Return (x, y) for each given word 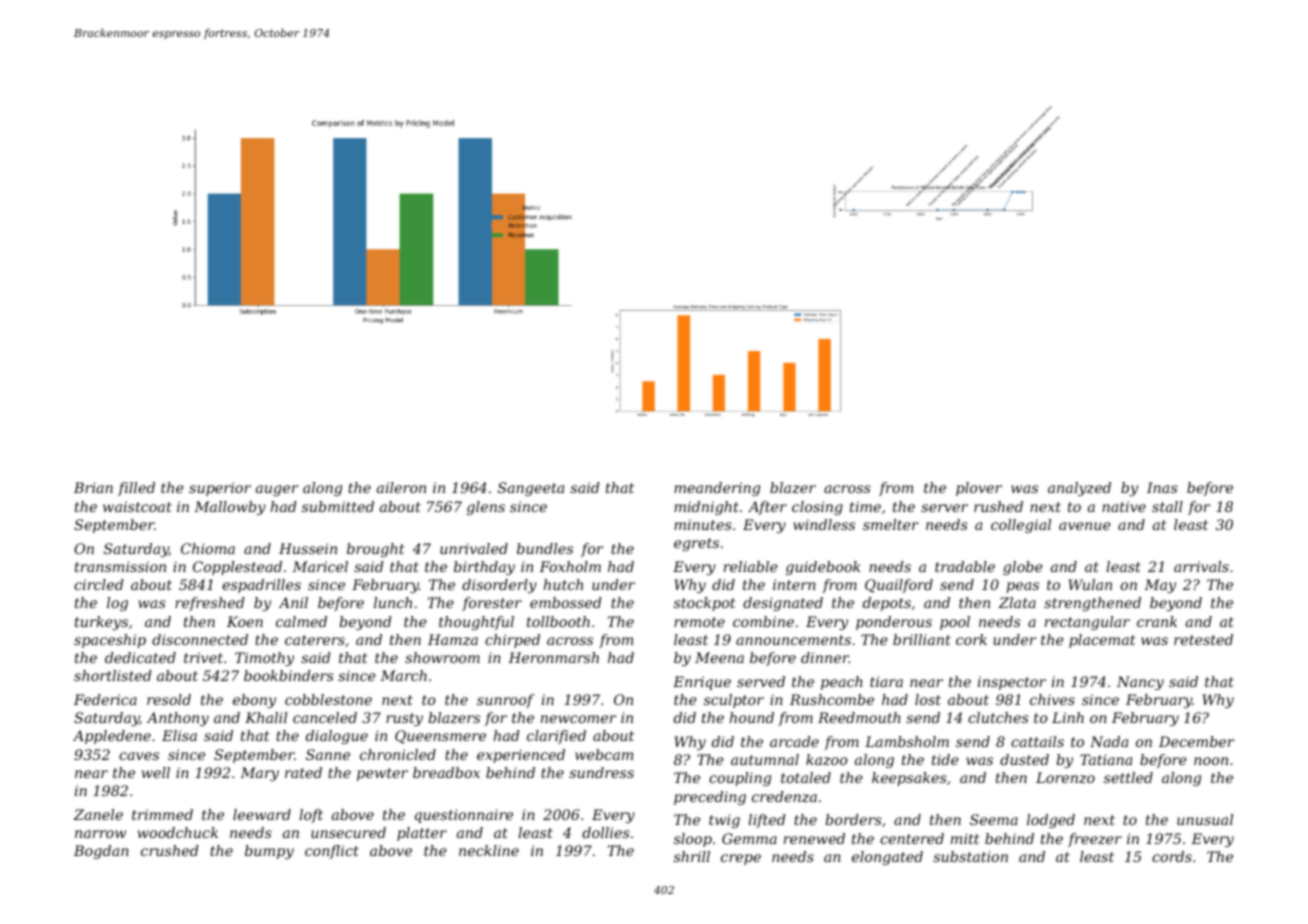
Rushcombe (832, 699)
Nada (1109, 741)
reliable (751, 566)
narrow (100, 834)
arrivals (1201, 566)
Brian (93, 487)
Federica (105, 699)
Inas (1162, 487)
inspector (1012, 683)
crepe (741, 859)
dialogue (337, 737)
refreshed (210, 604)
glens (486, 508)
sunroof (505, 701)
